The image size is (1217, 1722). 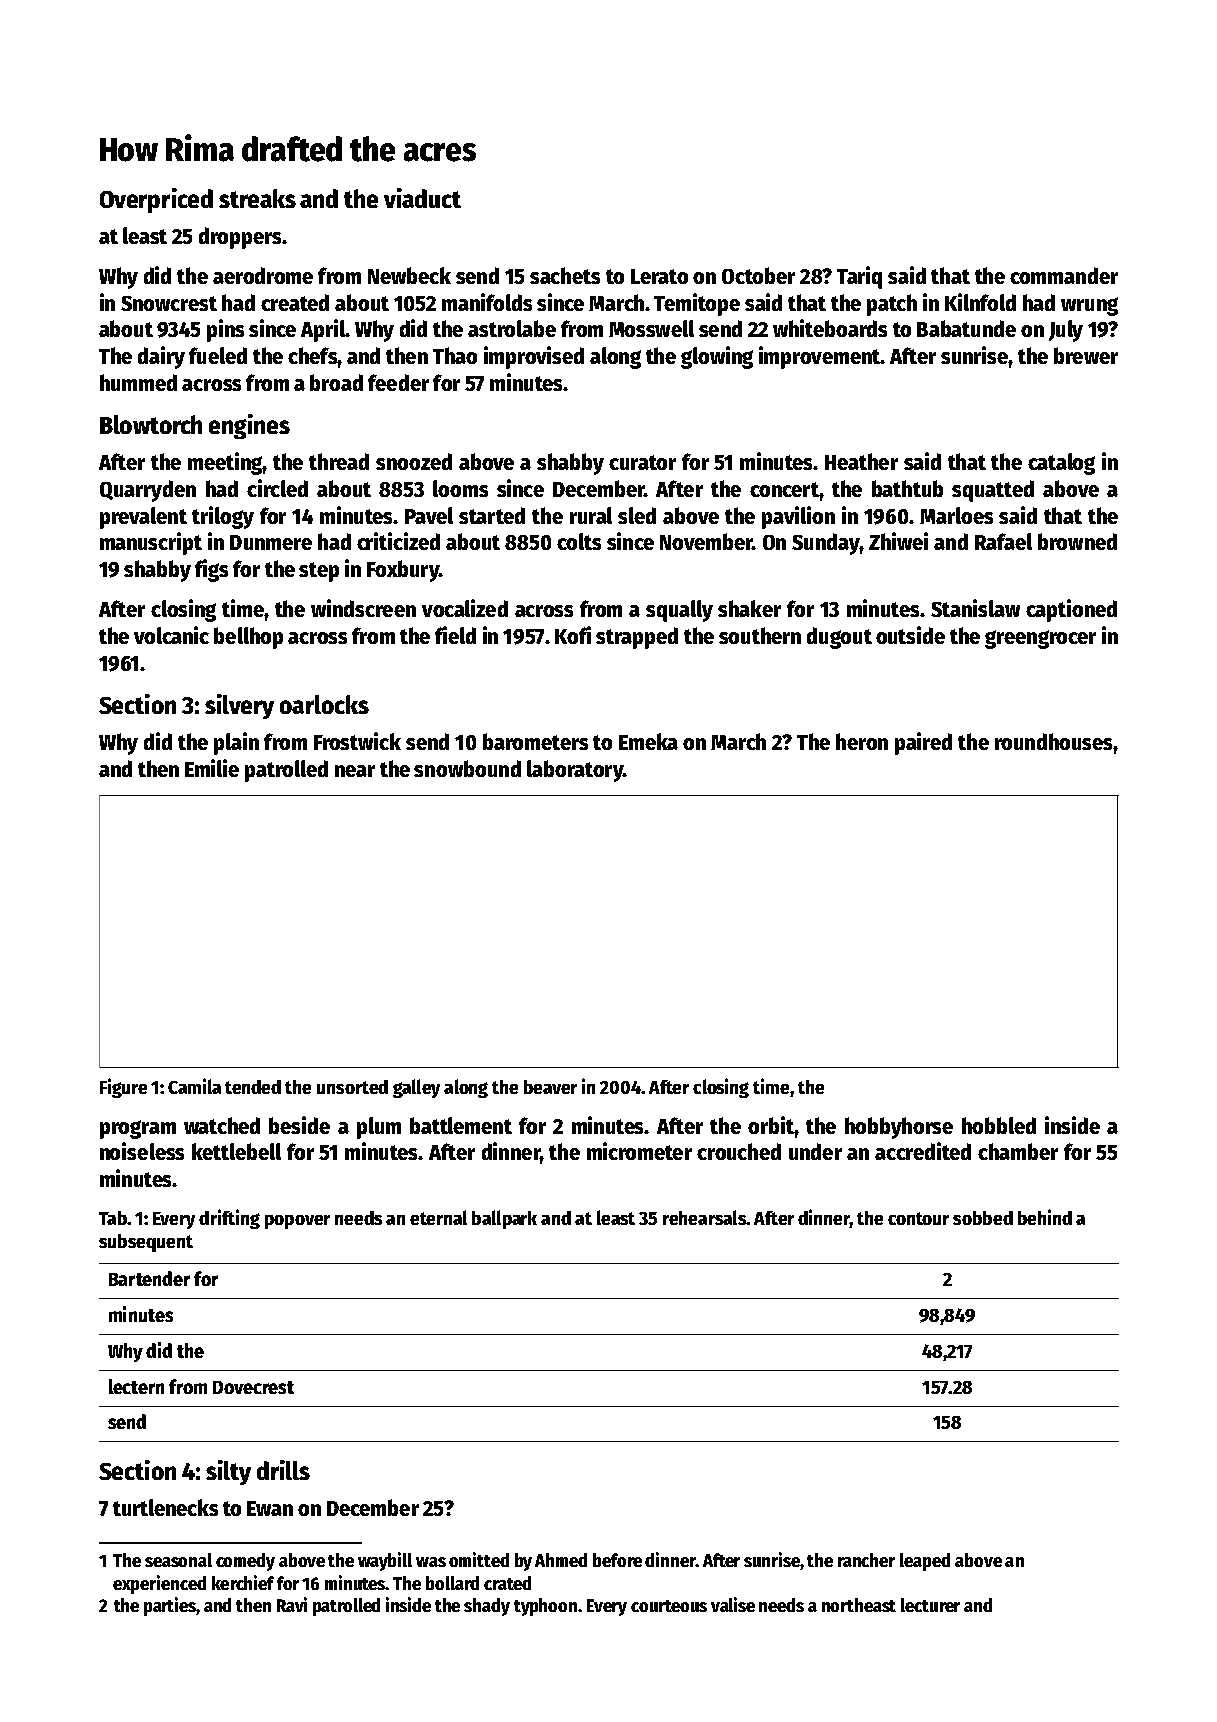 What do you see at coordinates (467, 768) in the document?
I see `snowbound` at bounding box center [467, 768].
